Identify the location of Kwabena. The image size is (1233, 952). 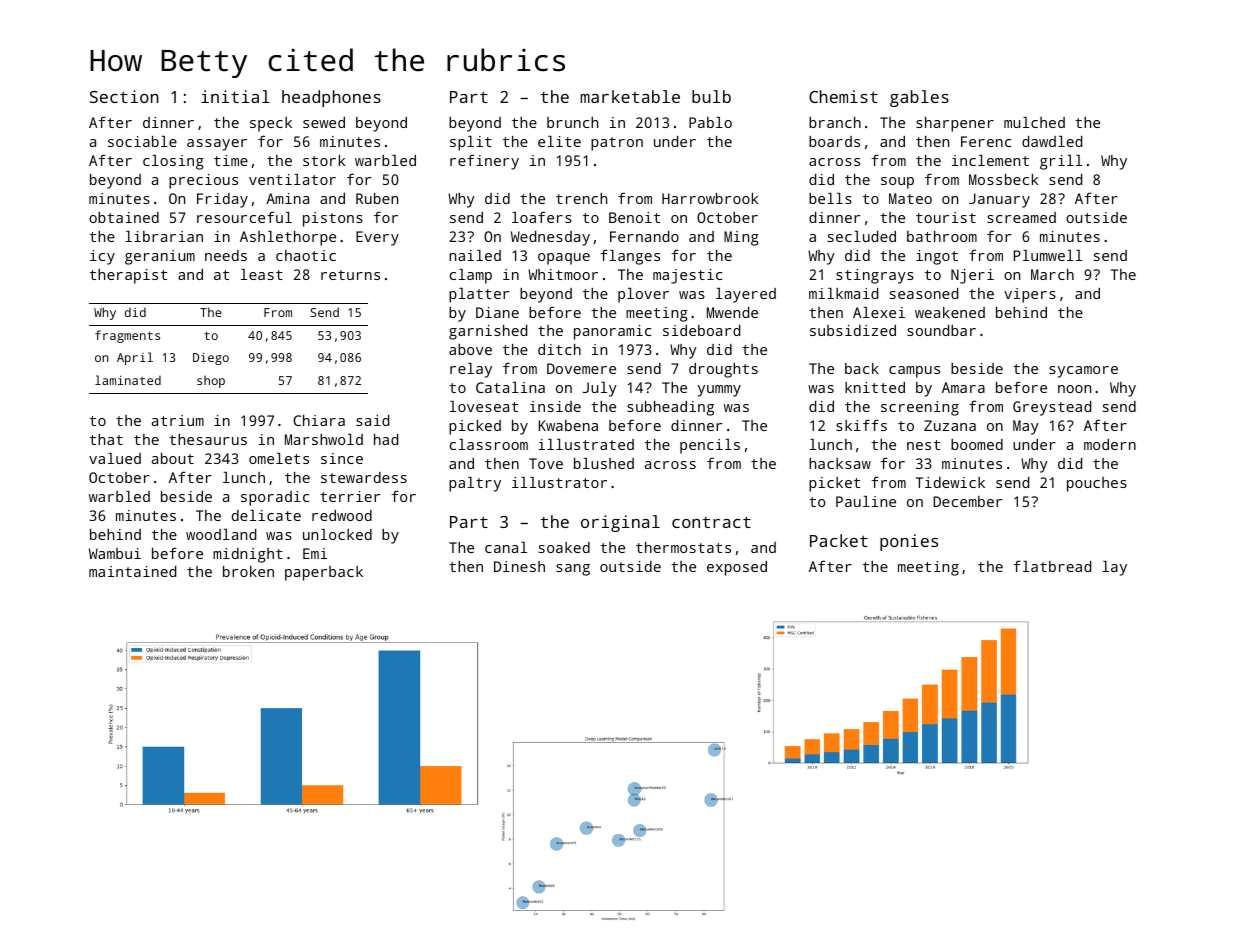
(568, 425).
